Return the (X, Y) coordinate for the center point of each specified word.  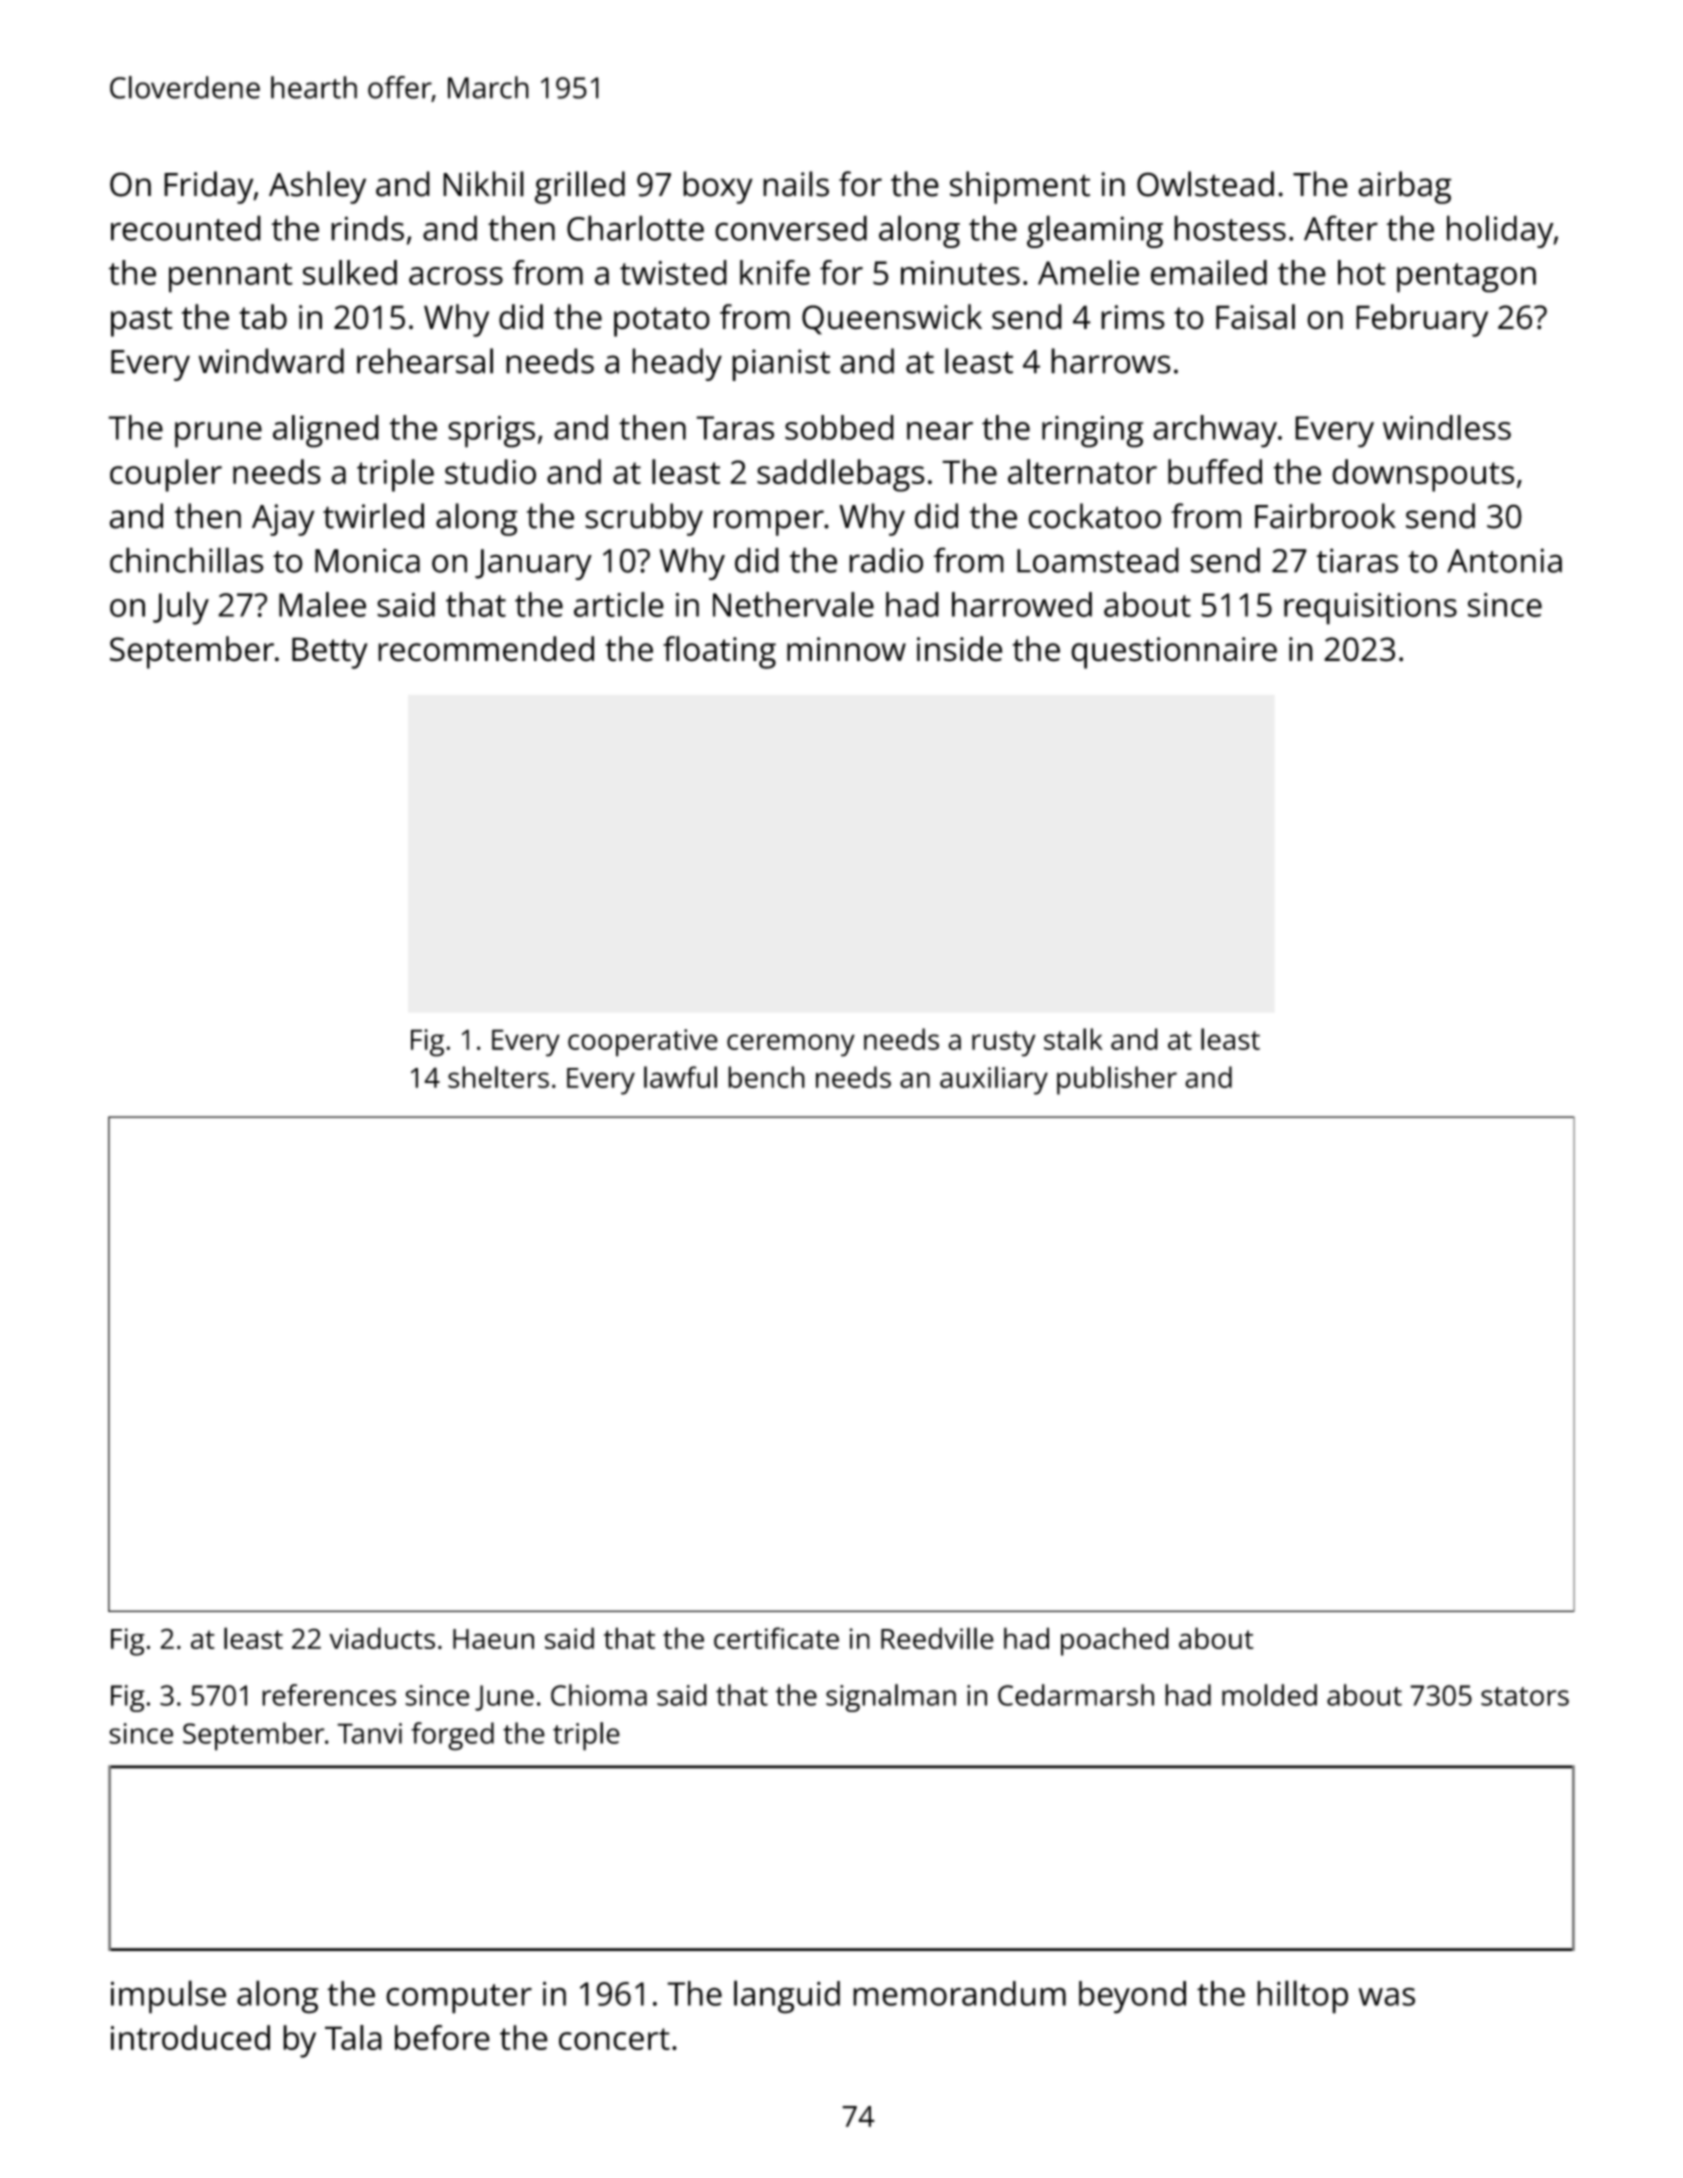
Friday (208, 187)
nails (796, 184)
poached (1115, 1641)
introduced (190, 2037)
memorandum (959, 1993)
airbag (1405, 187)
